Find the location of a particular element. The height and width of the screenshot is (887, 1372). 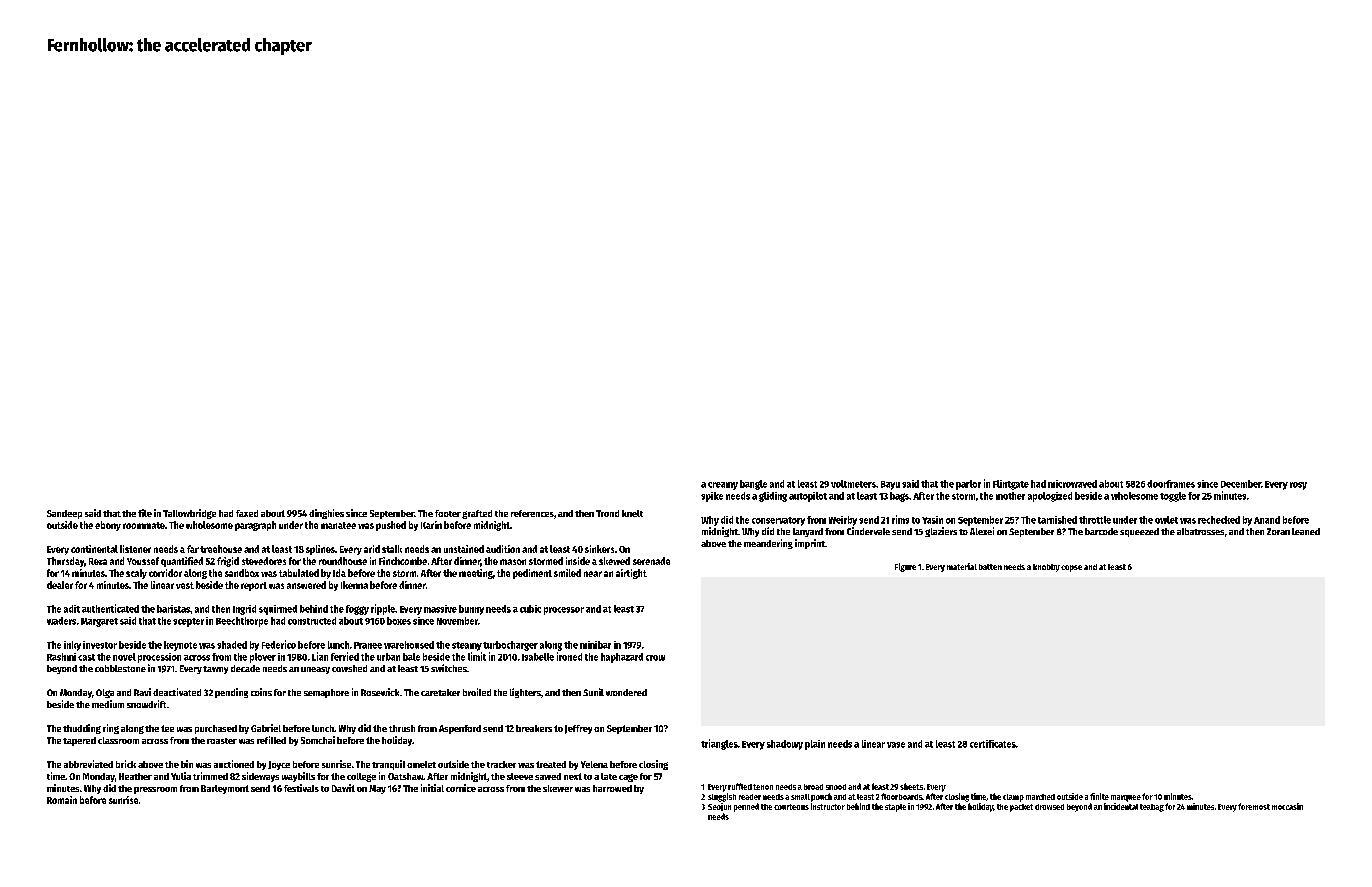

moccasin is located at coordinates (1287, 806).
